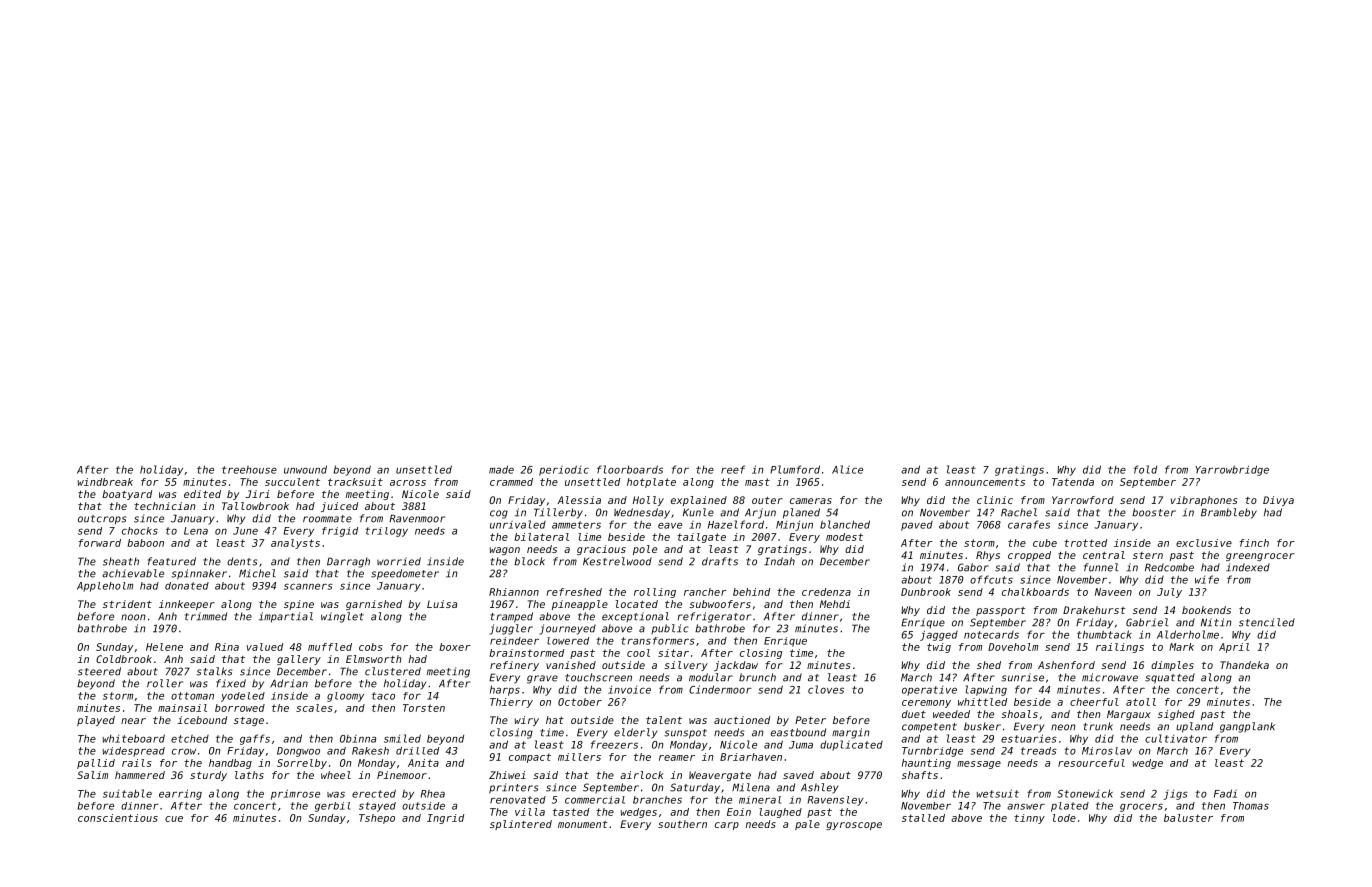 Image resolution: width=1372 pixels, height=887 pixels. Describe the element at coordinates (521, 825) in the page. I see `splintered` at that location.
